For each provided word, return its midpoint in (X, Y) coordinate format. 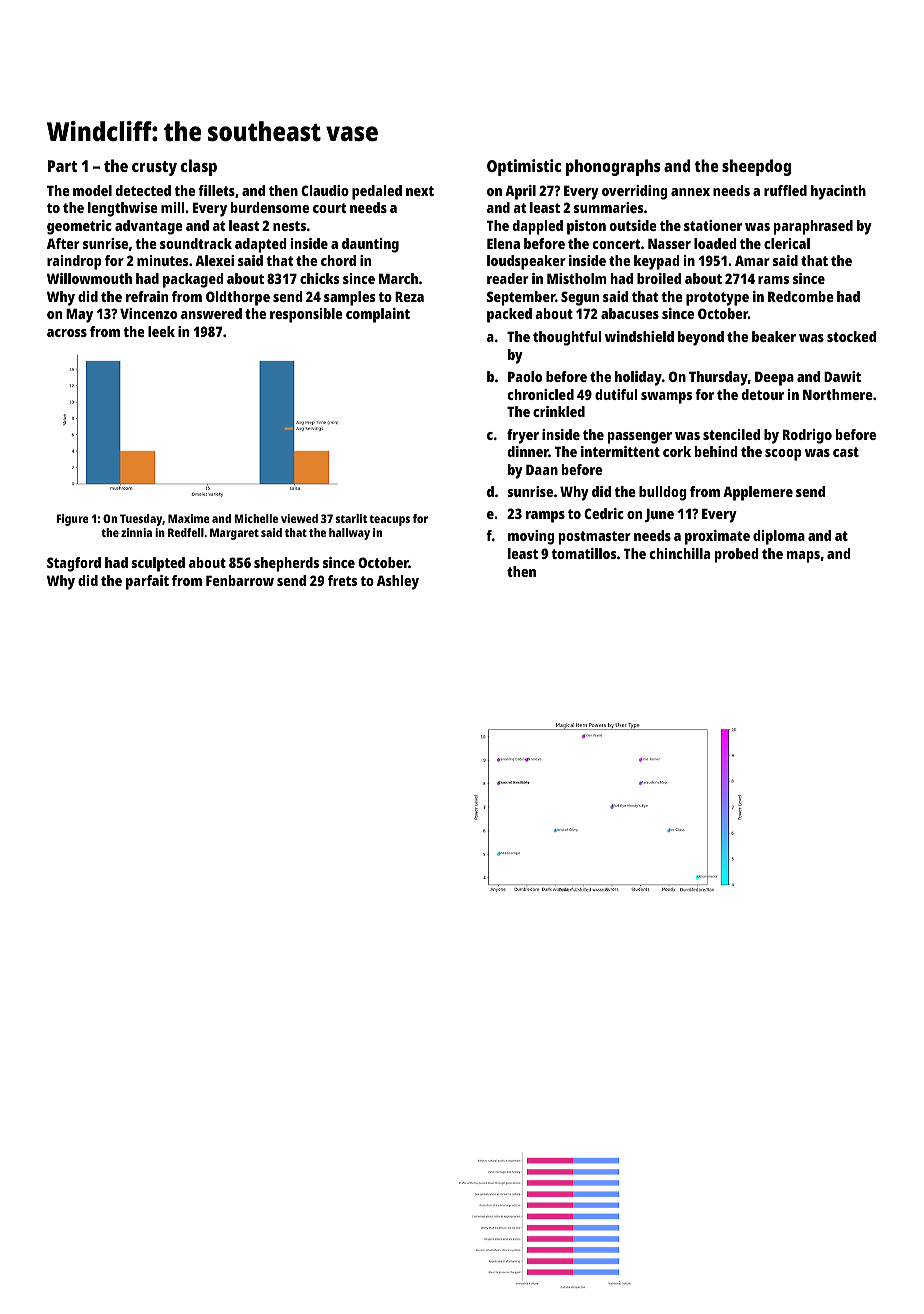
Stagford (74, 564)
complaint (378, 315)
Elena (503, 243)
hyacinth (838, 192)
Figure (72, 520)
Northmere (838, 394)
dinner (528, 451)
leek (161, 331)
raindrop (74, 262)
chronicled (541, 394)
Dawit (842, 376)
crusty (154, 168)
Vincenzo (148, 313)
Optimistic (524, 167)
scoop (783, 455)
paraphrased (813, 227)
